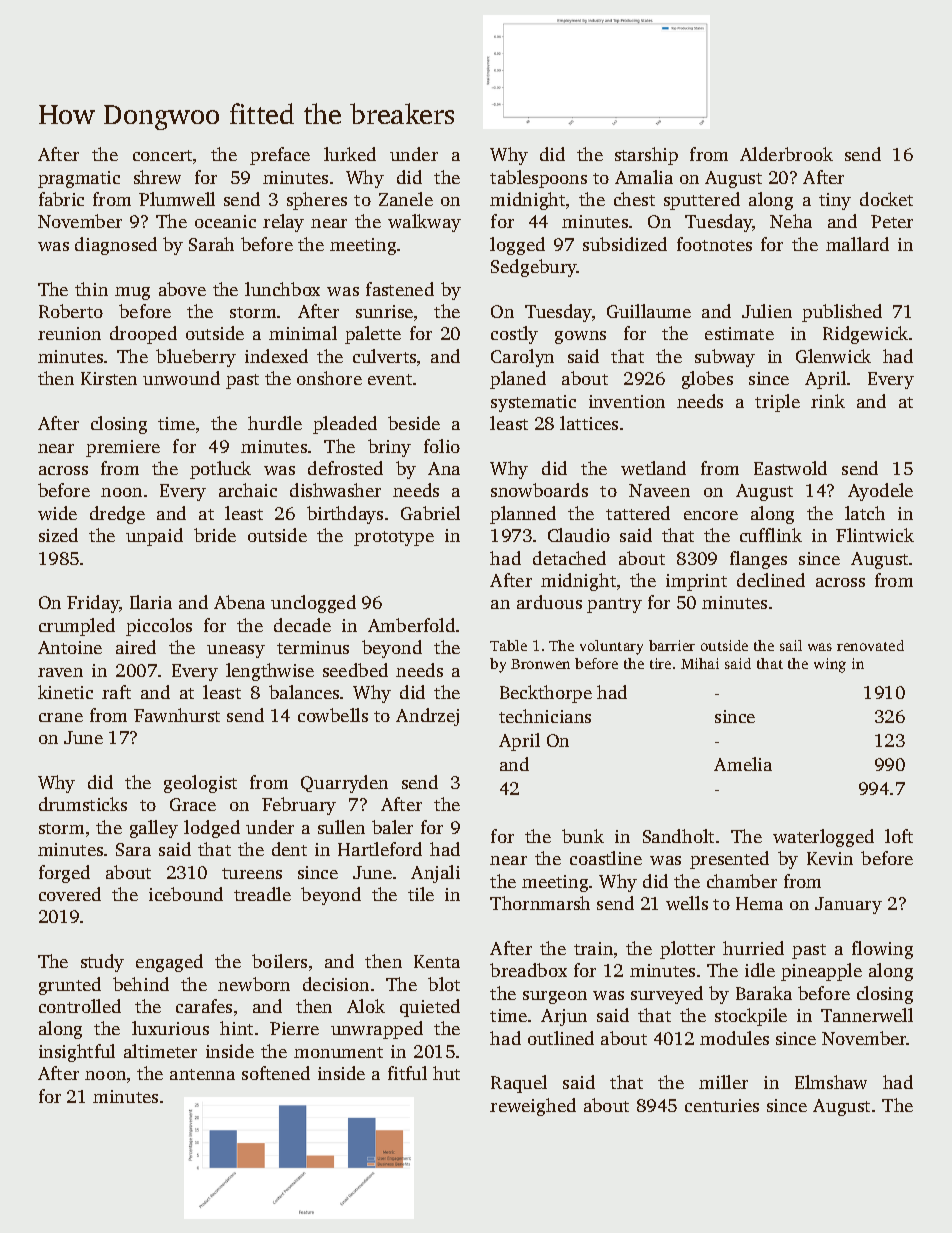  I want to click on unpaid, so click(154, 537).
